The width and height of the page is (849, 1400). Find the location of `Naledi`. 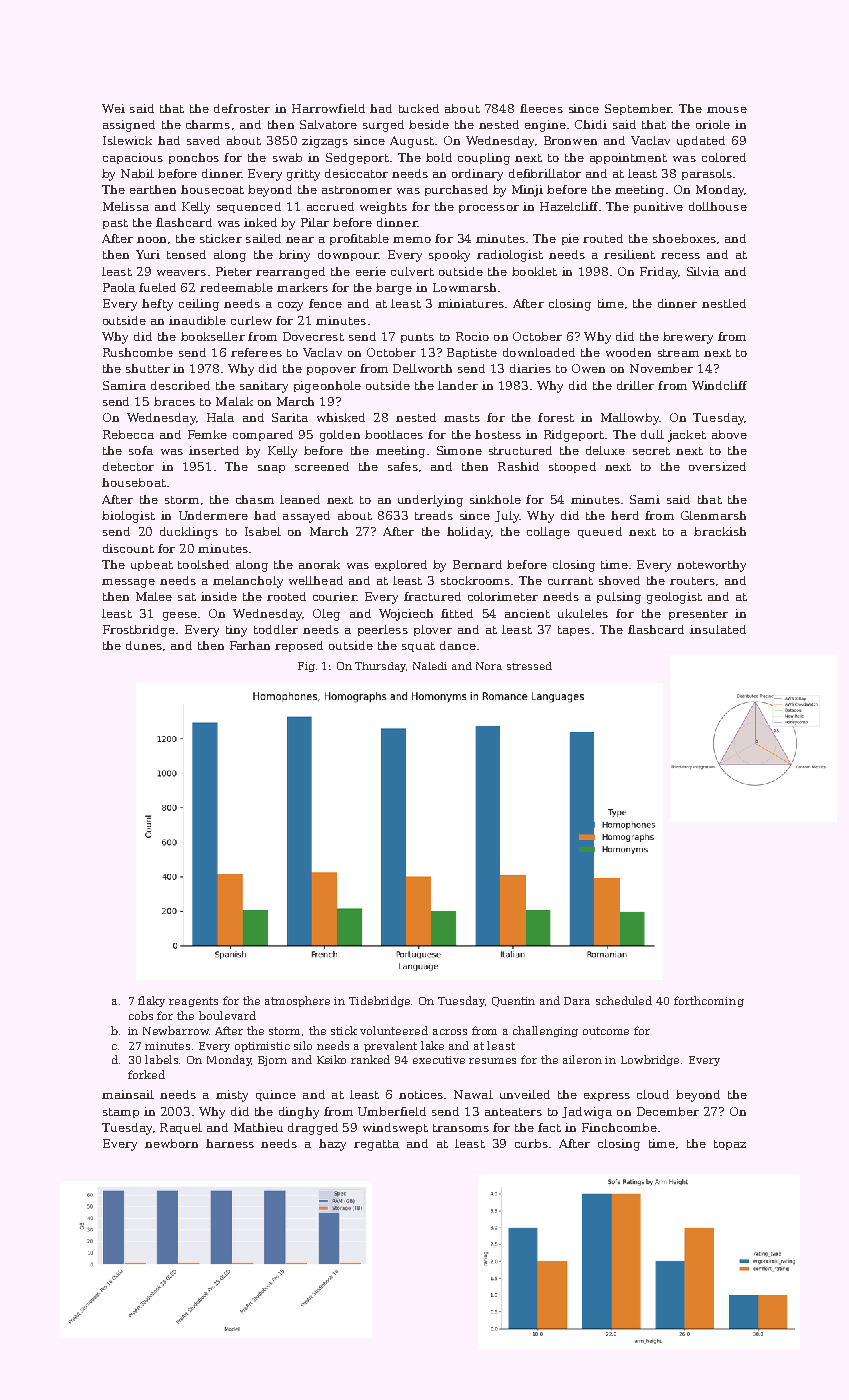

Naledi is located at coordinates (430, 666).
